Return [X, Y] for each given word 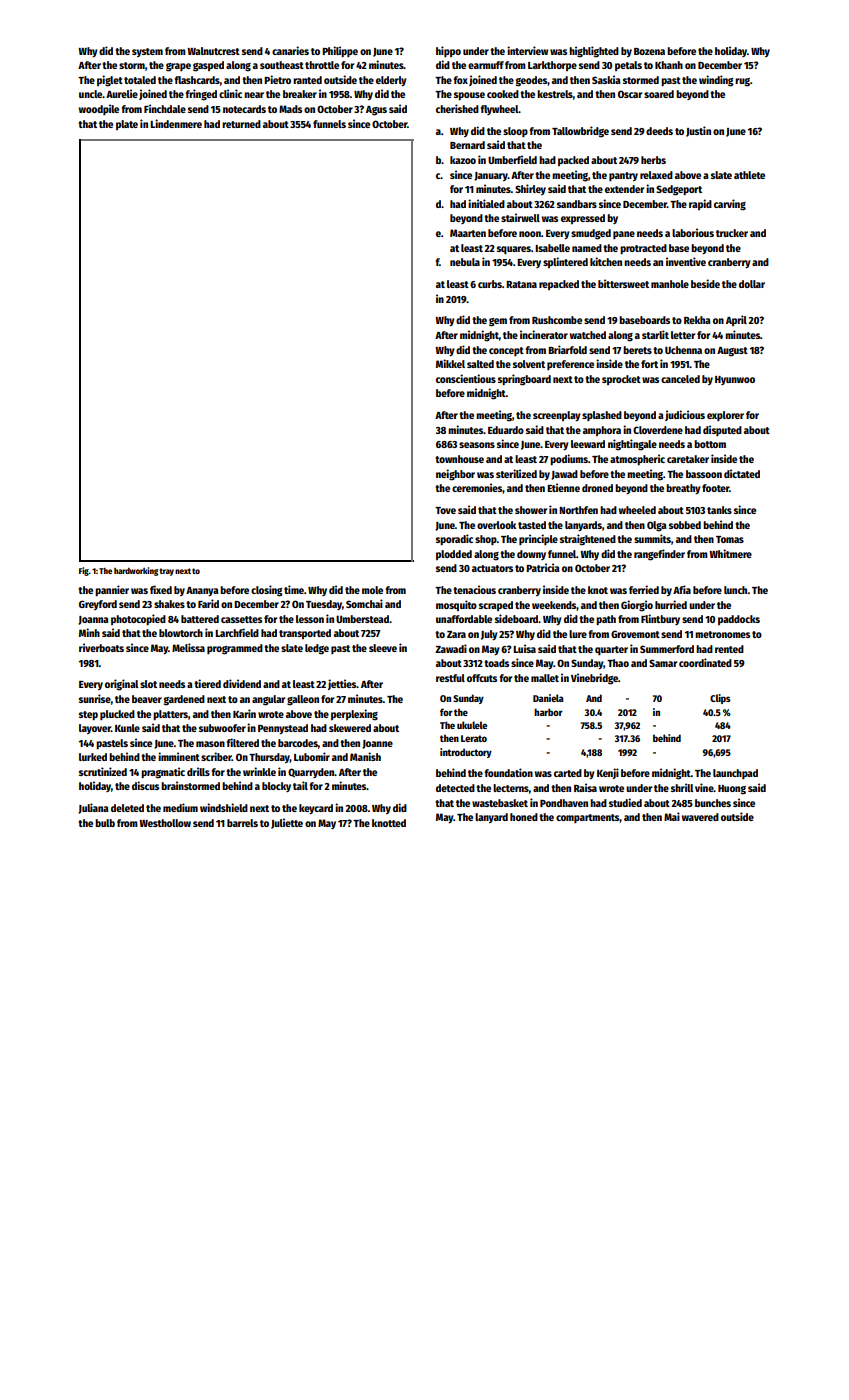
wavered [700, 817]
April [736, 320]
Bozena [649, 51]
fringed [201, 95]
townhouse [459, 459]
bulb [105, 823]
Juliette [287, 823]
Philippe [340, 51]
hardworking [136, 571]
